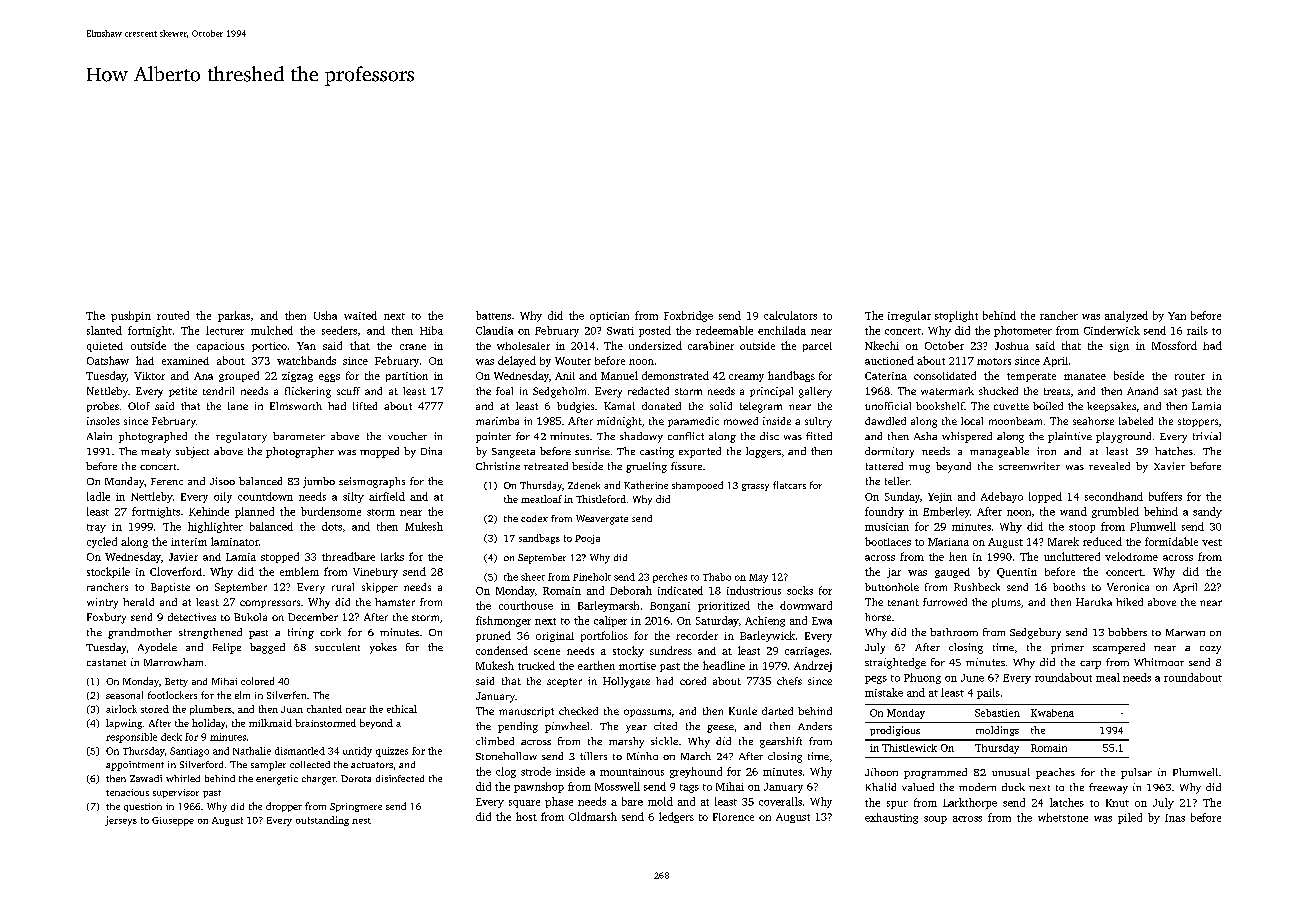 The image size is (1308, 924). What do you see at coordinates (234, 316) in the page?
I see `parkas` at bounding box center [234, 316].
